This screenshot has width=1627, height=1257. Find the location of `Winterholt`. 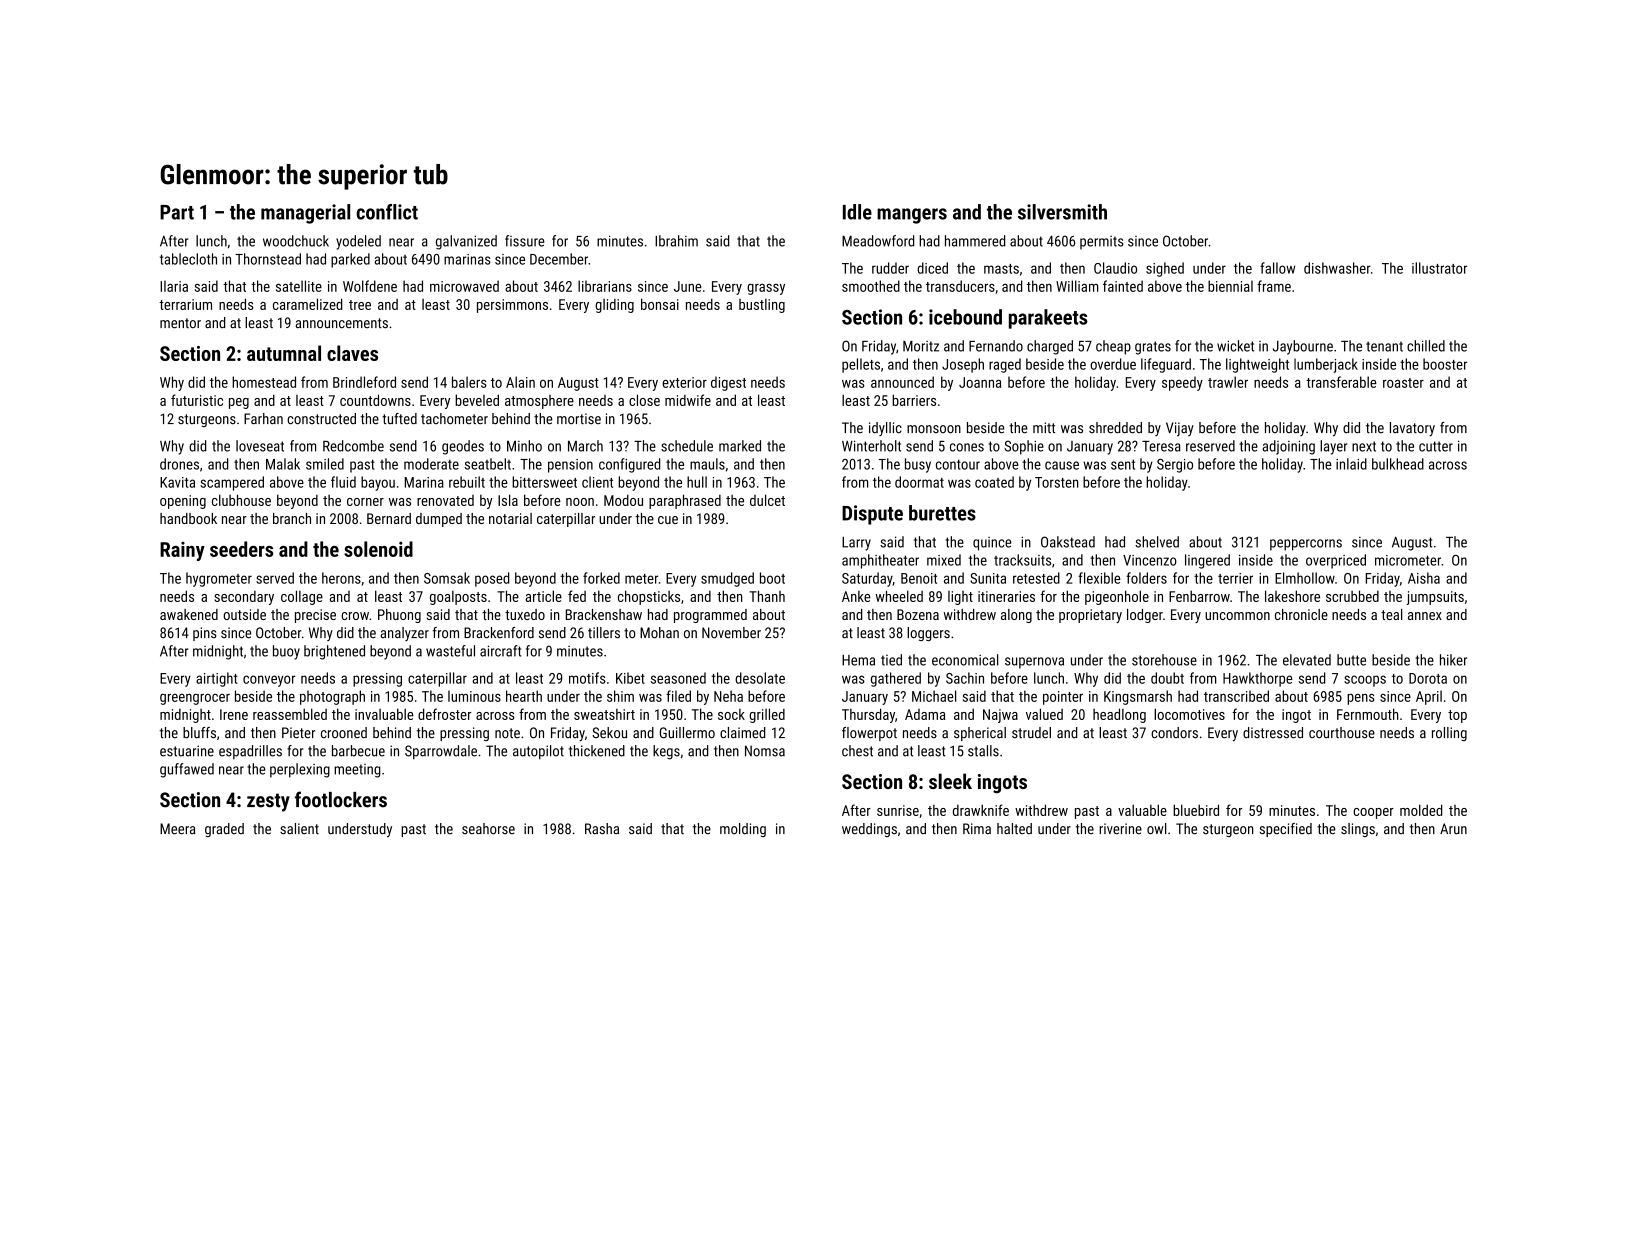

Winterholt is located at coordinates (871, 446).
